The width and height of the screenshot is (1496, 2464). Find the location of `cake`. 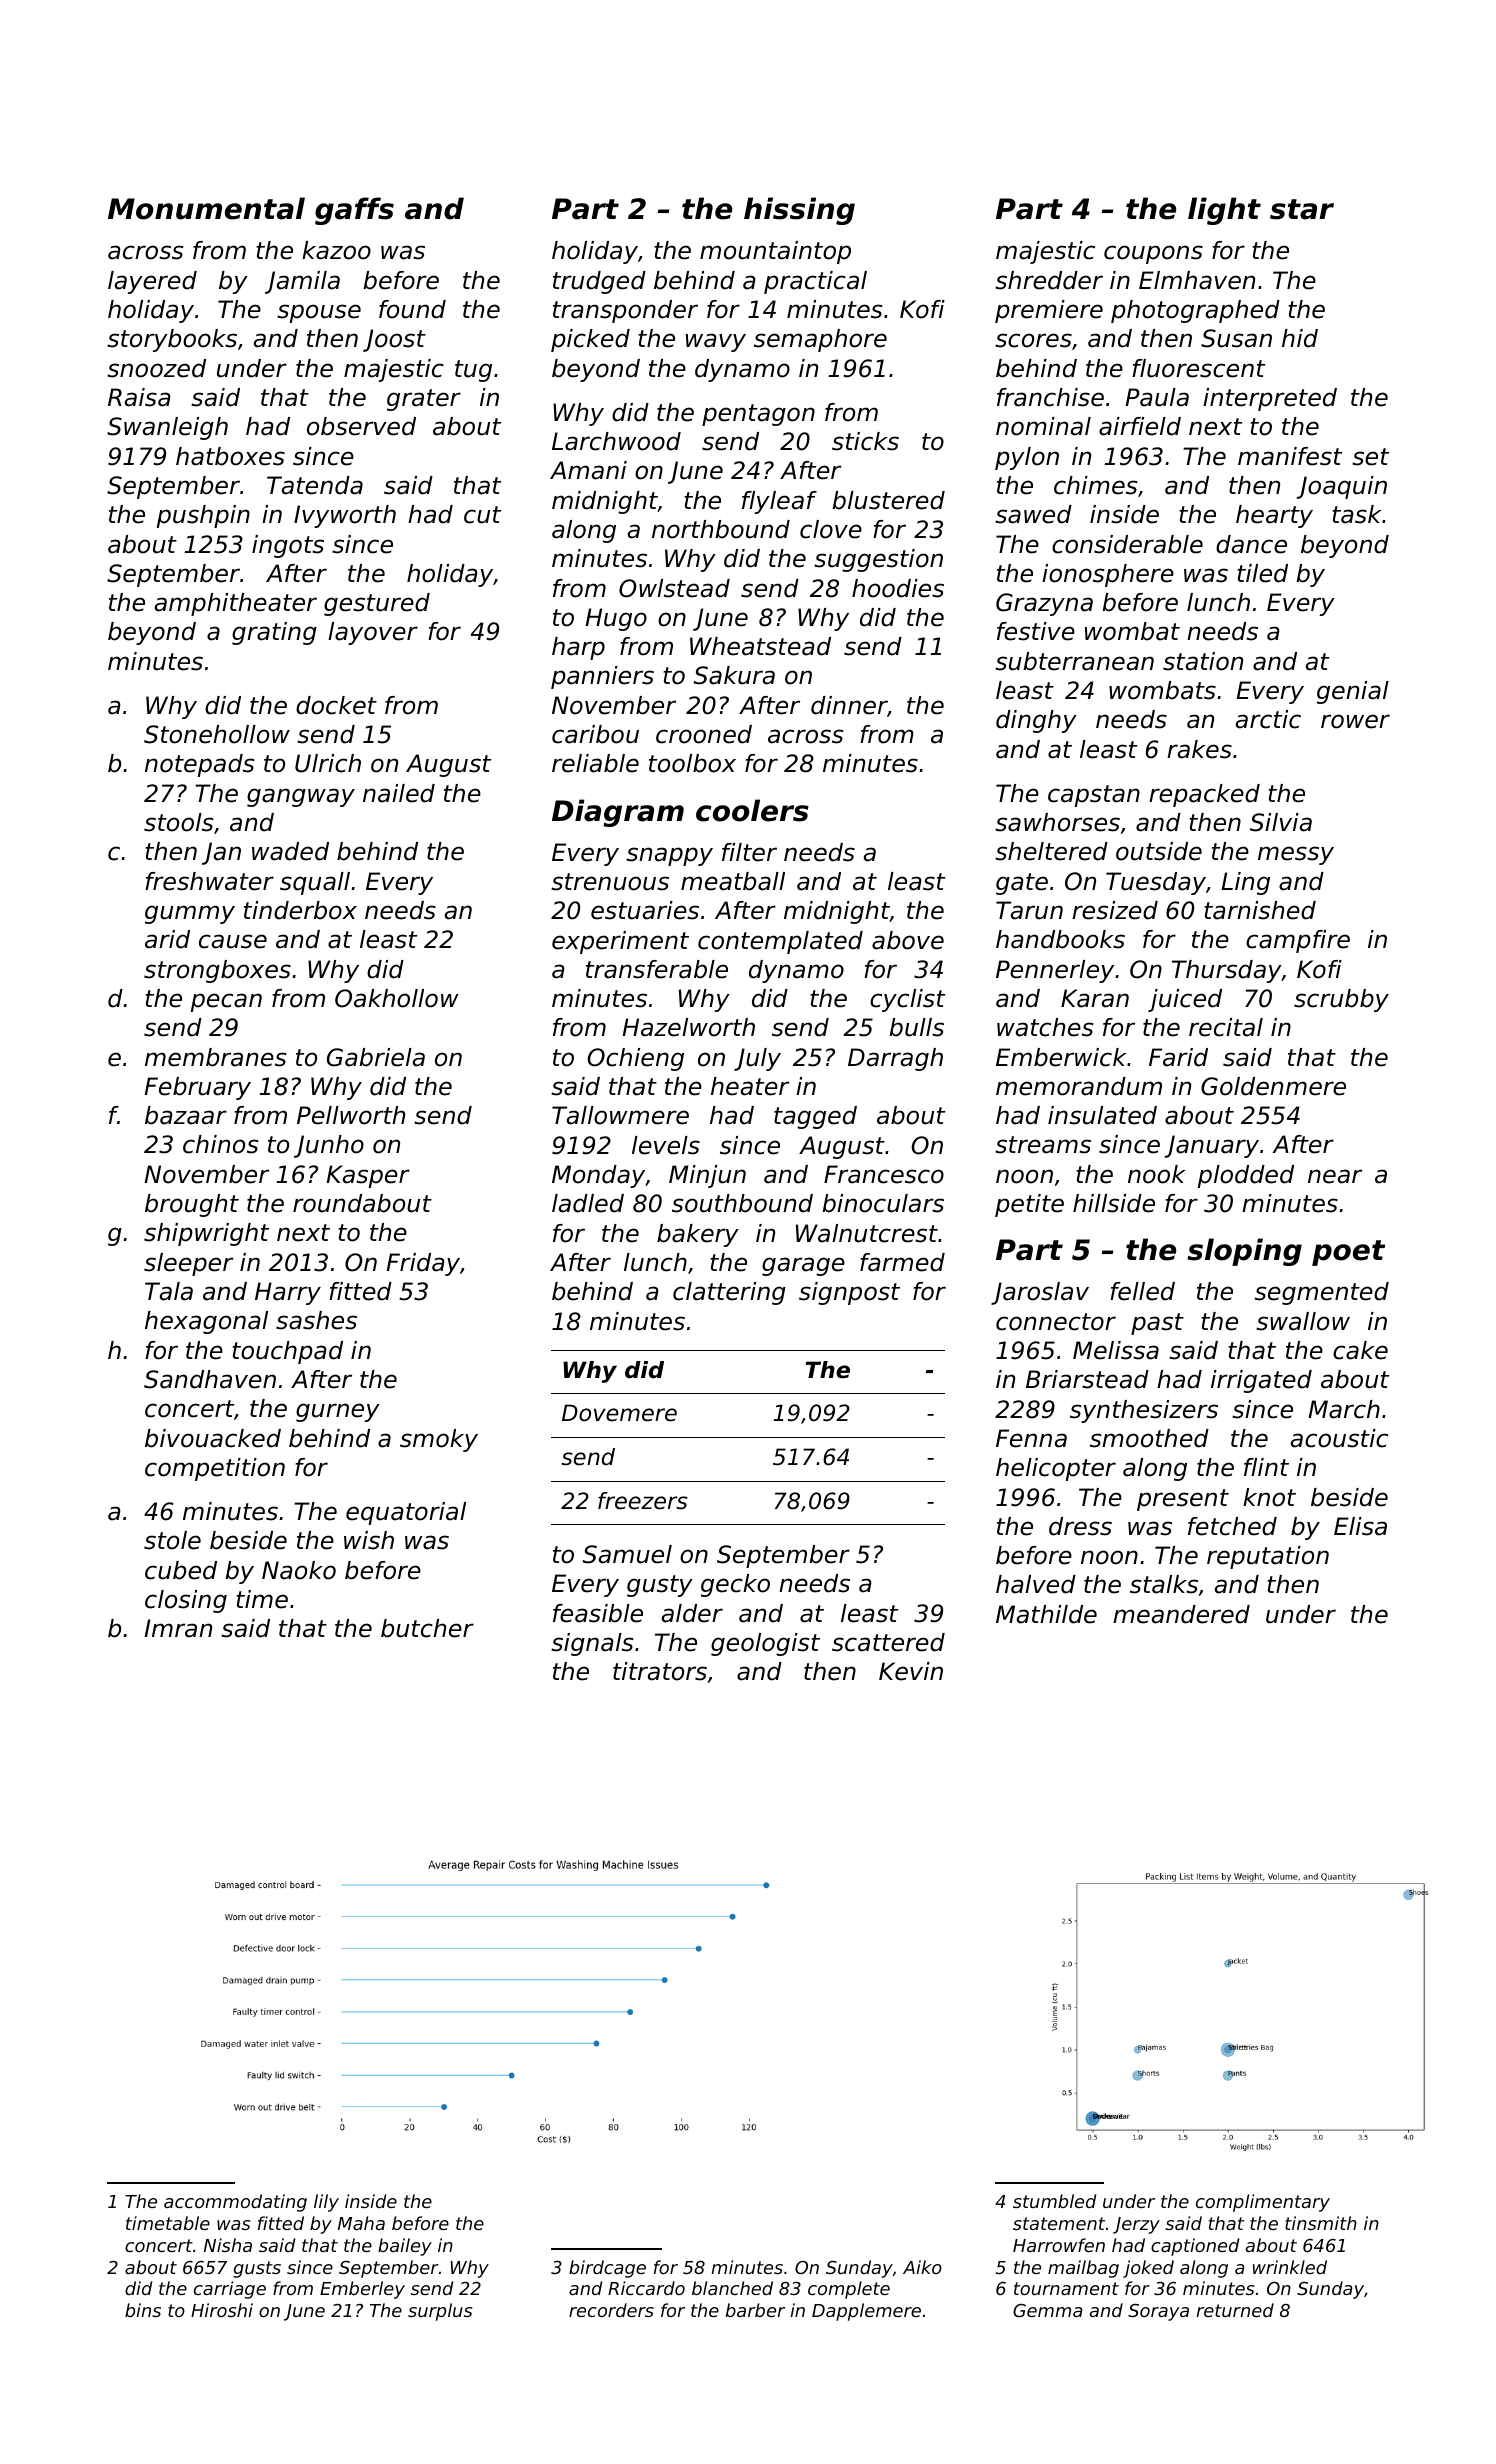

cake is located at coordinates (1360, 1350).
